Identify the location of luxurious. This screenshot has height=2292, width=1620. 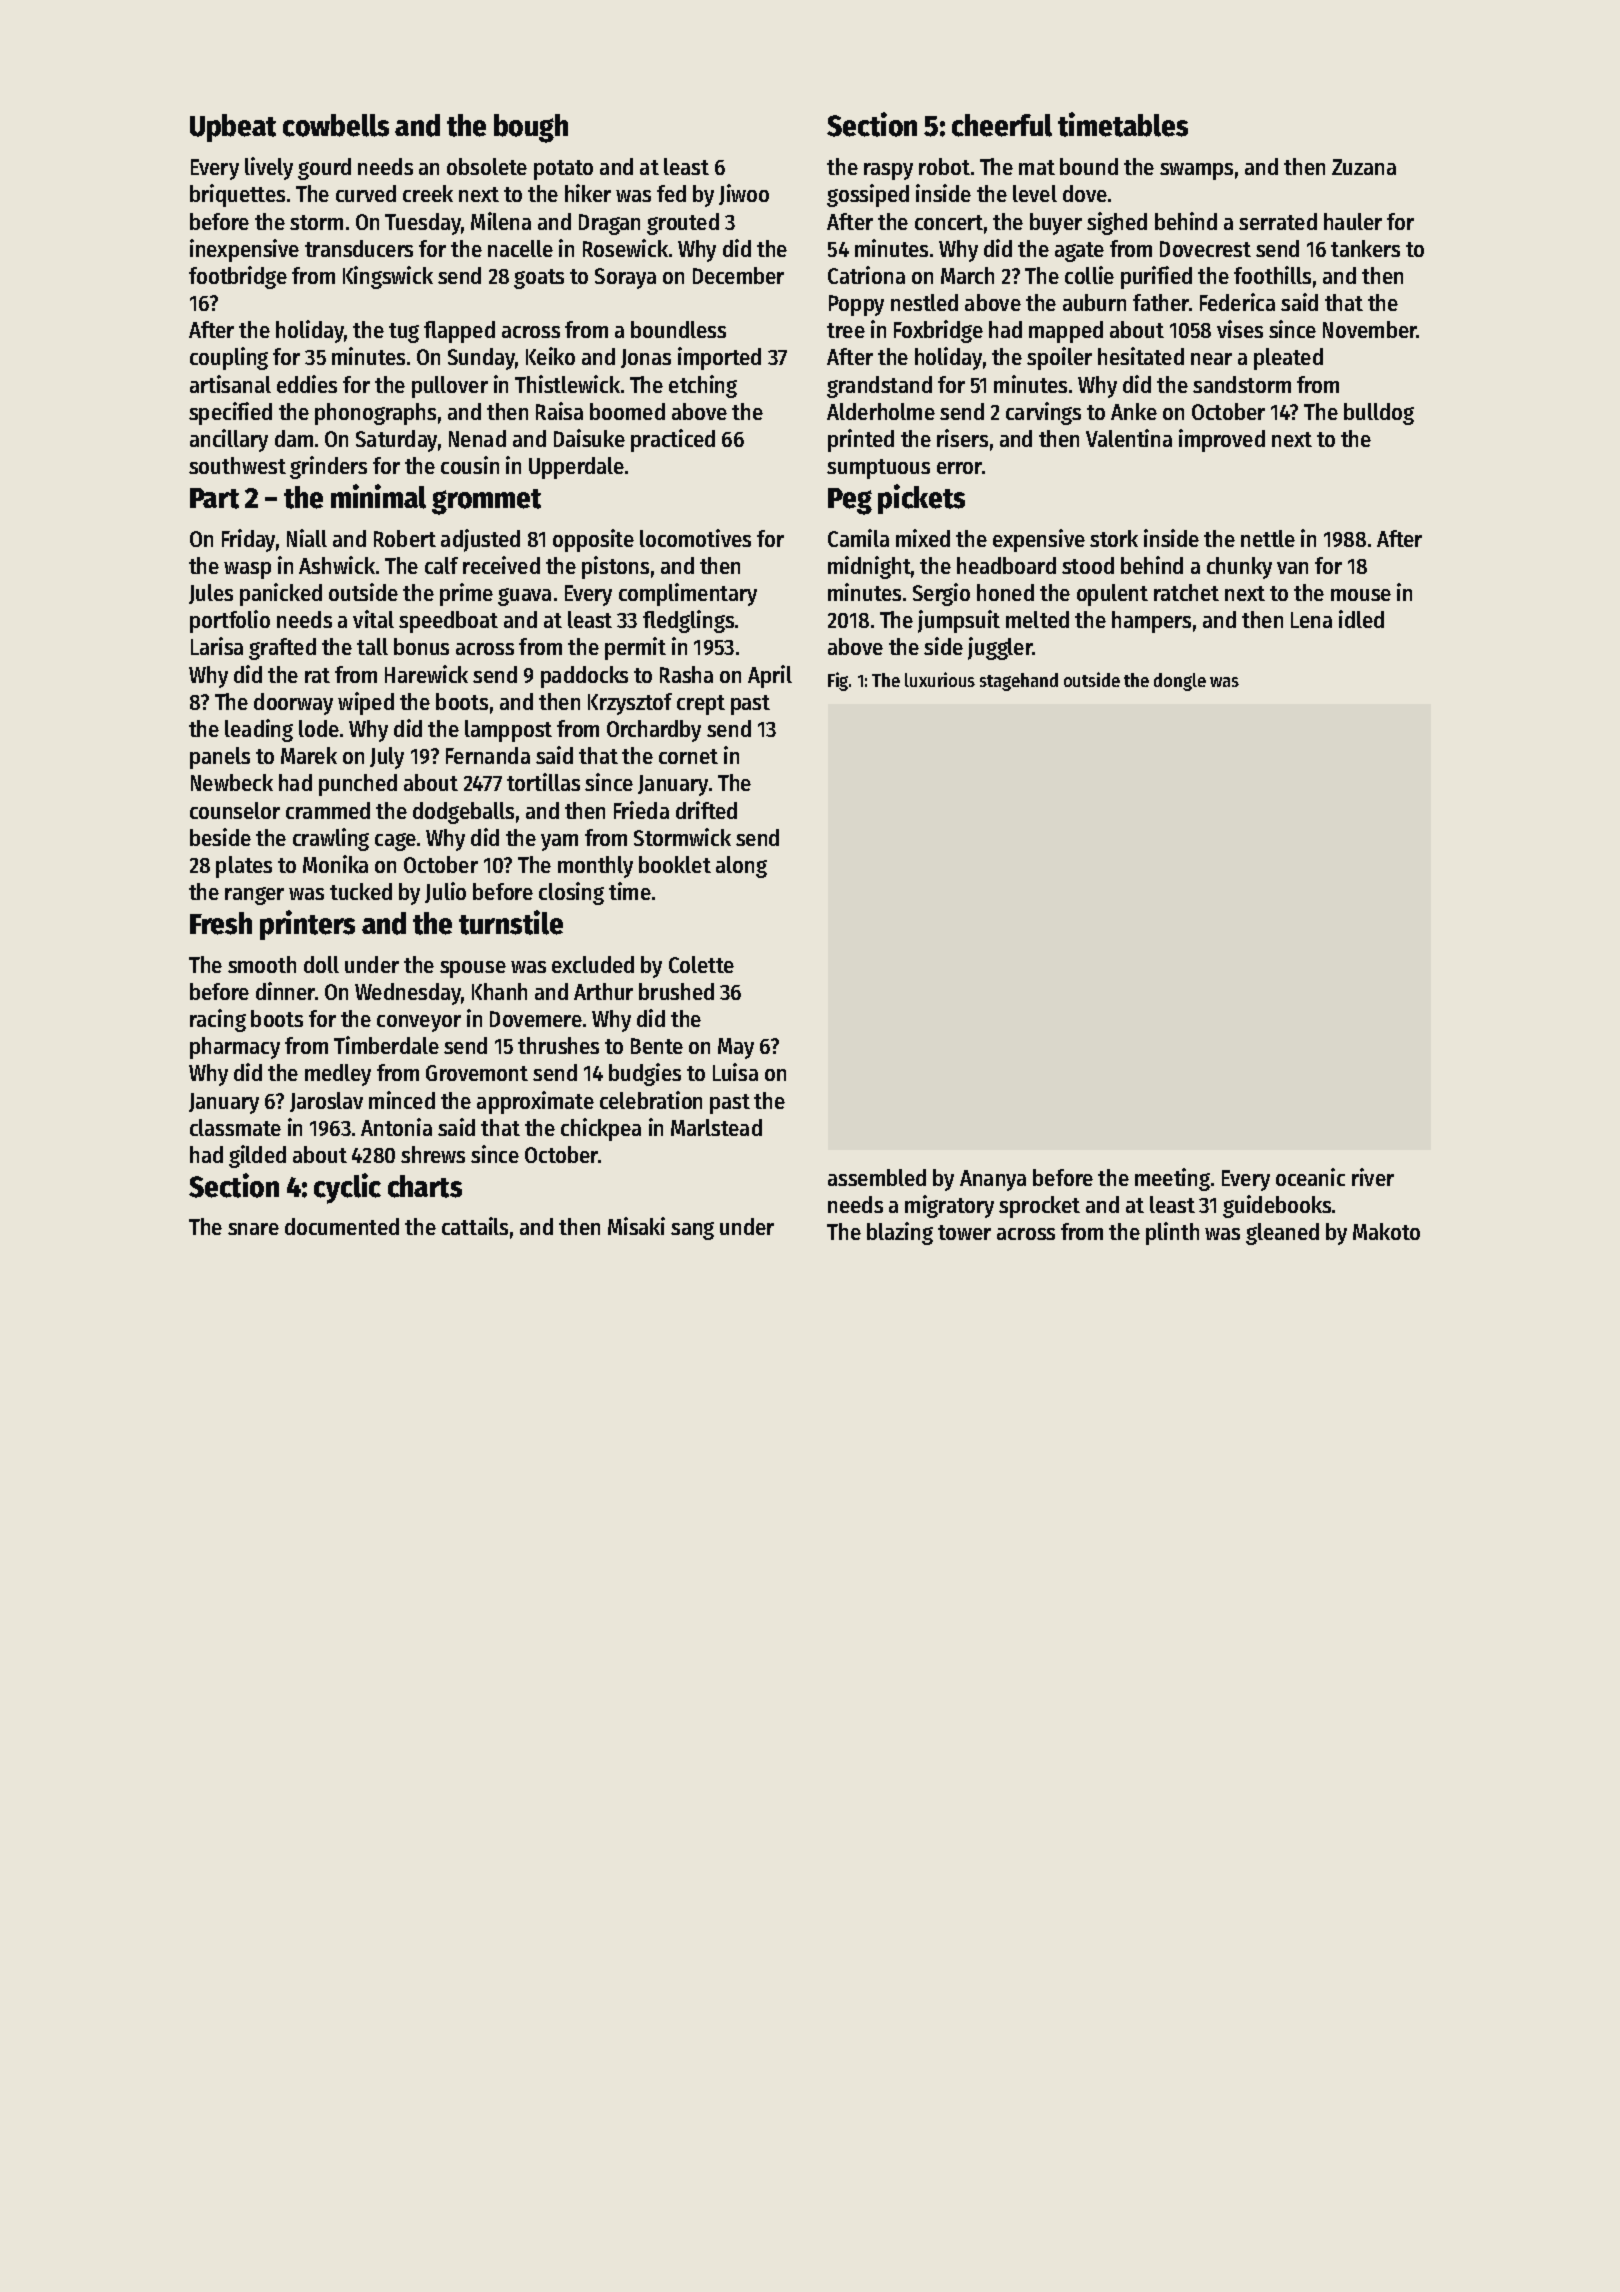
(940, 679).
